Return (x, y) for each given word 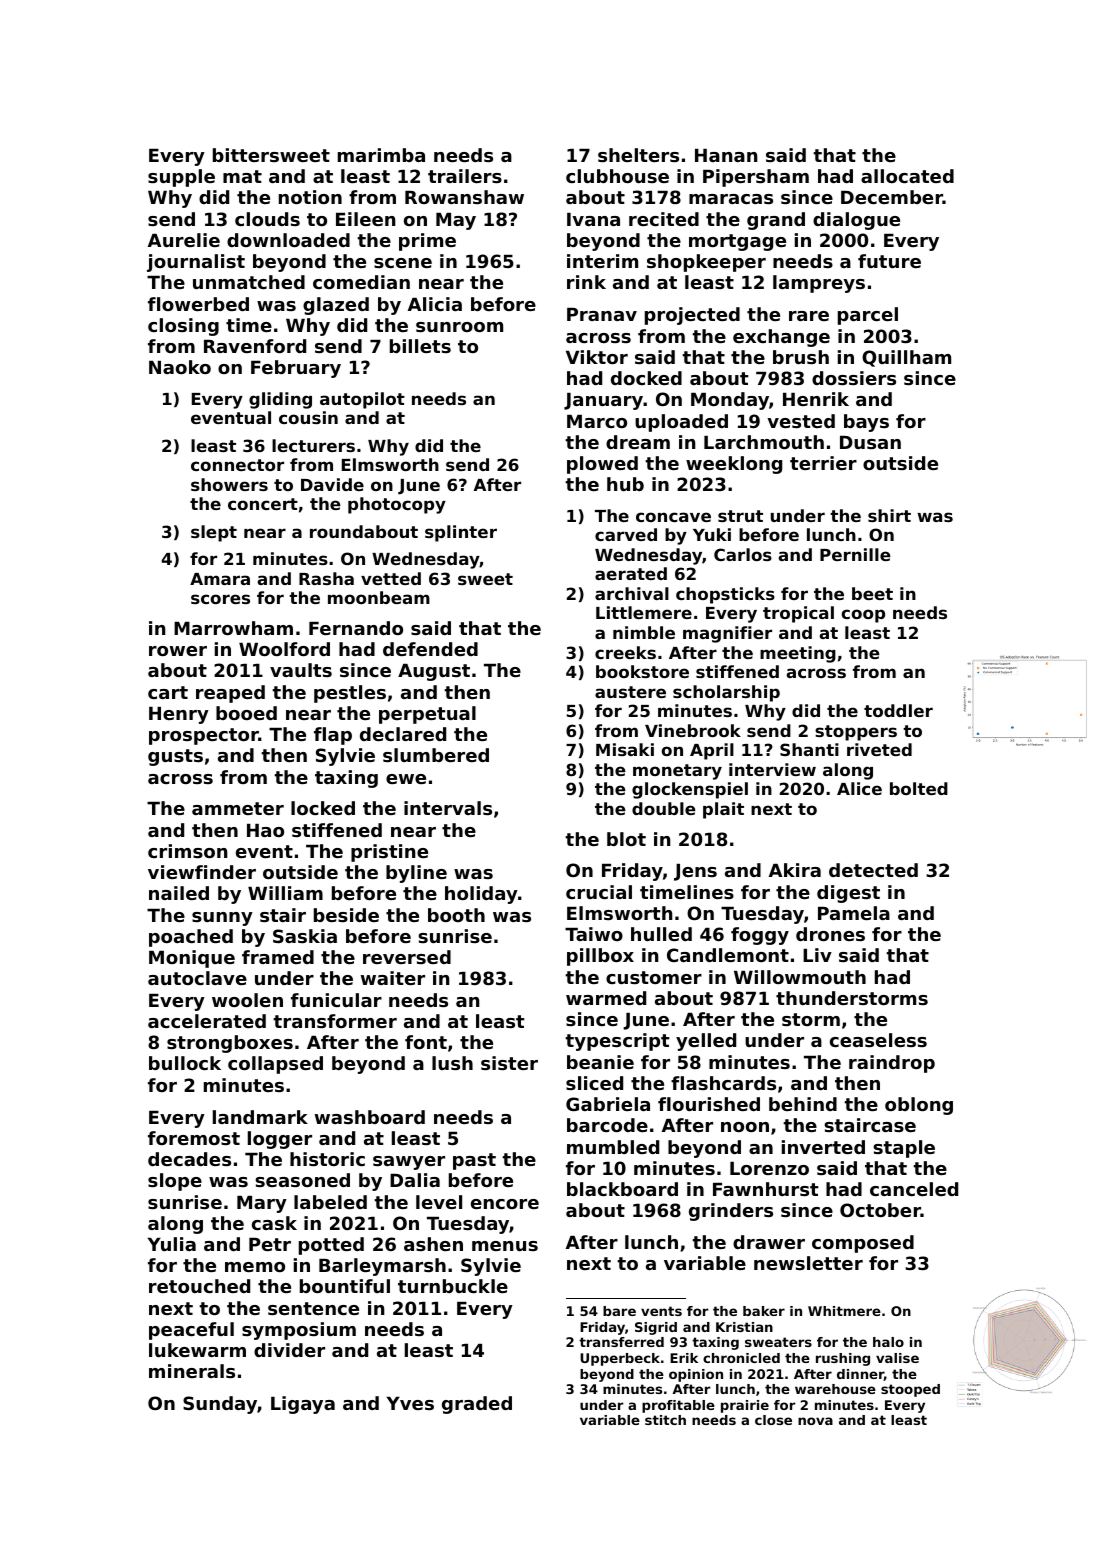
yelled (706, 1042)
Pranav (602, 314)
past (474, 1161)
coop (863, 616)
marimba (381, 155)
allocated (907, 176)
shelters (638, 155)
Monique (192, 959)
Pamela (854, 913)
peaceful (191, 1331)
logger (280, 1140)
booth (456, 915)
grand (776, 221)
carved (626, 534)
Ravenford (255, 346)
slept (214, 533)
